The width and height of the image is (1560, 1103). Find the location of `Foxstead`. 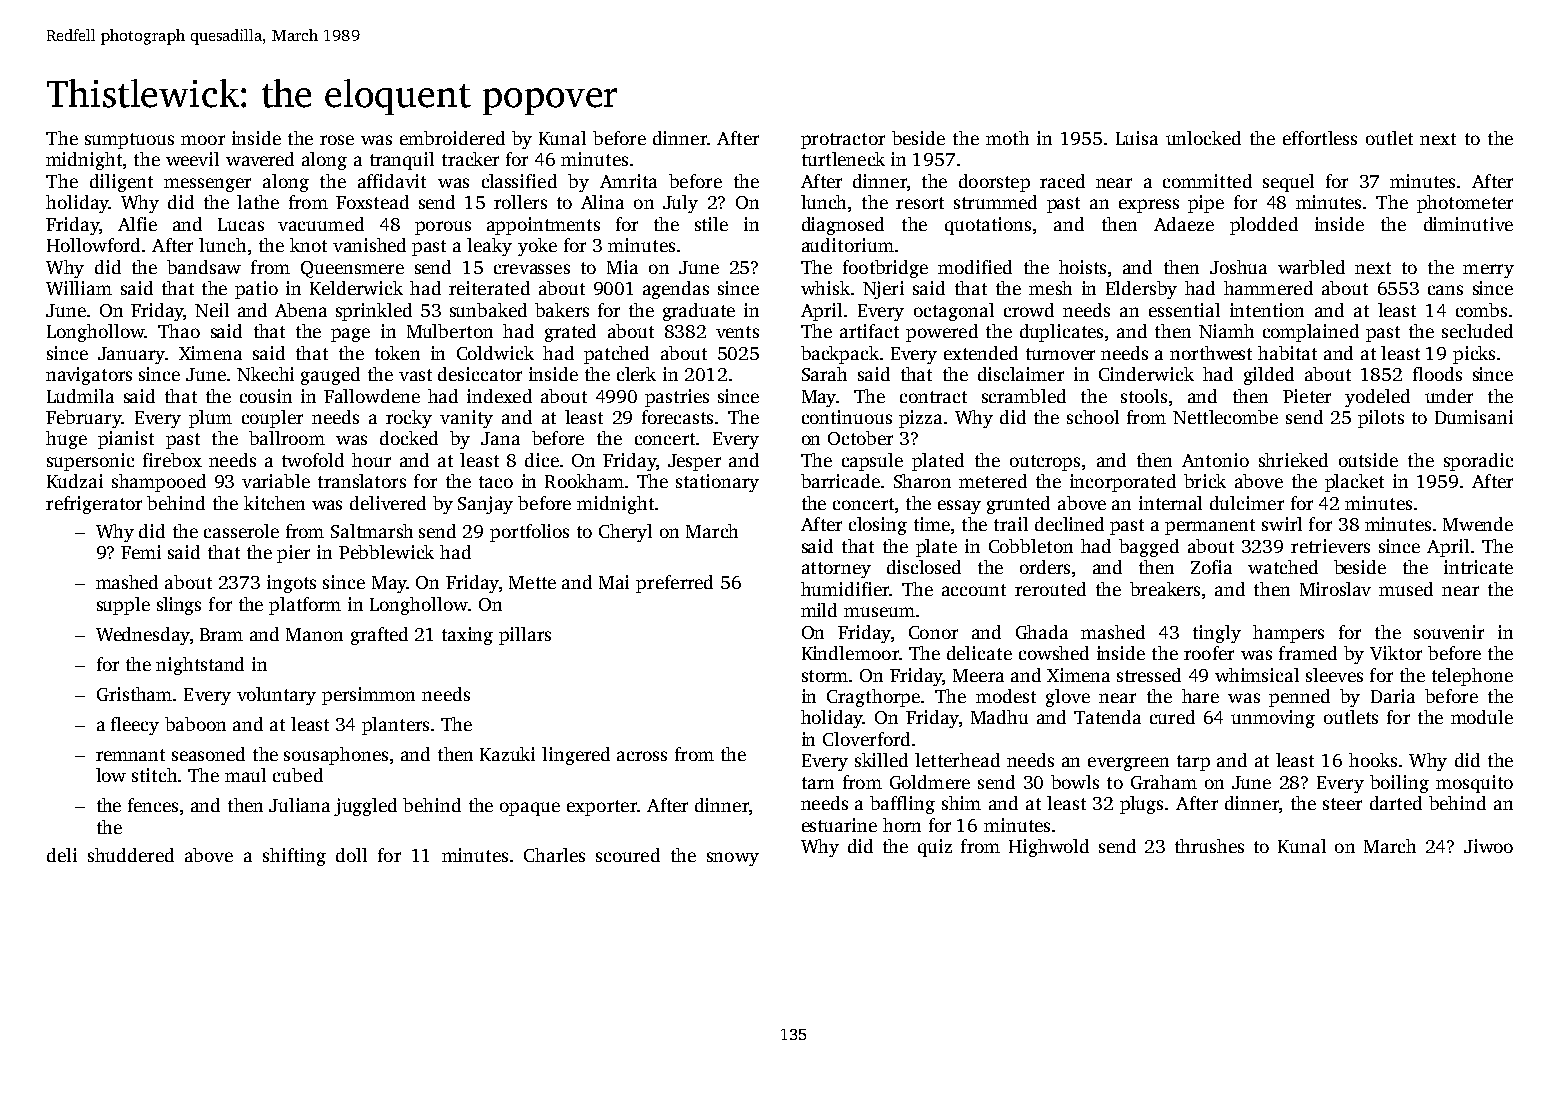

Foxstead is located at coordinates (372, 202).
